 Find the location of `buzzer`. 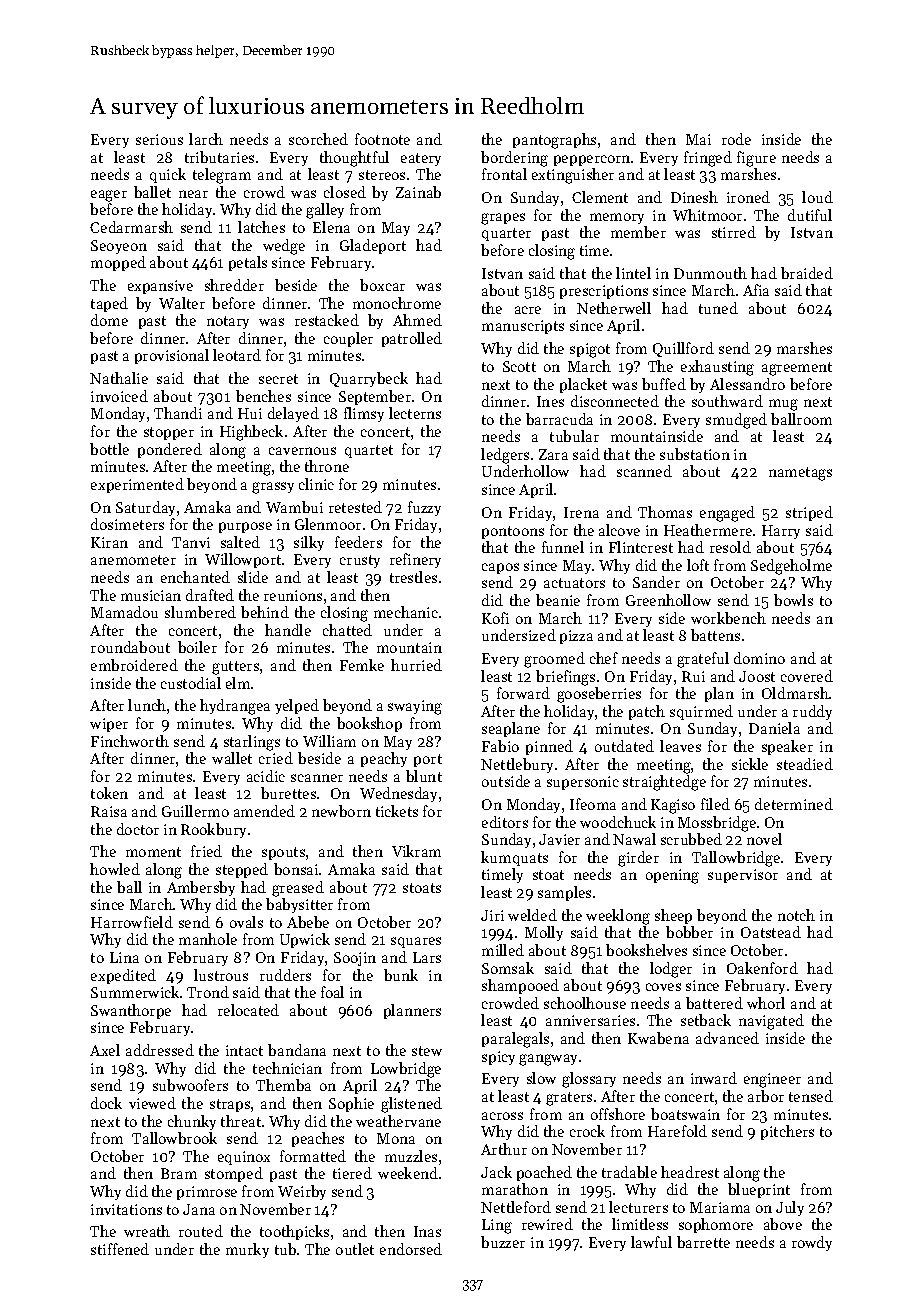

buzzer is located at coordinates (503, 1242).
